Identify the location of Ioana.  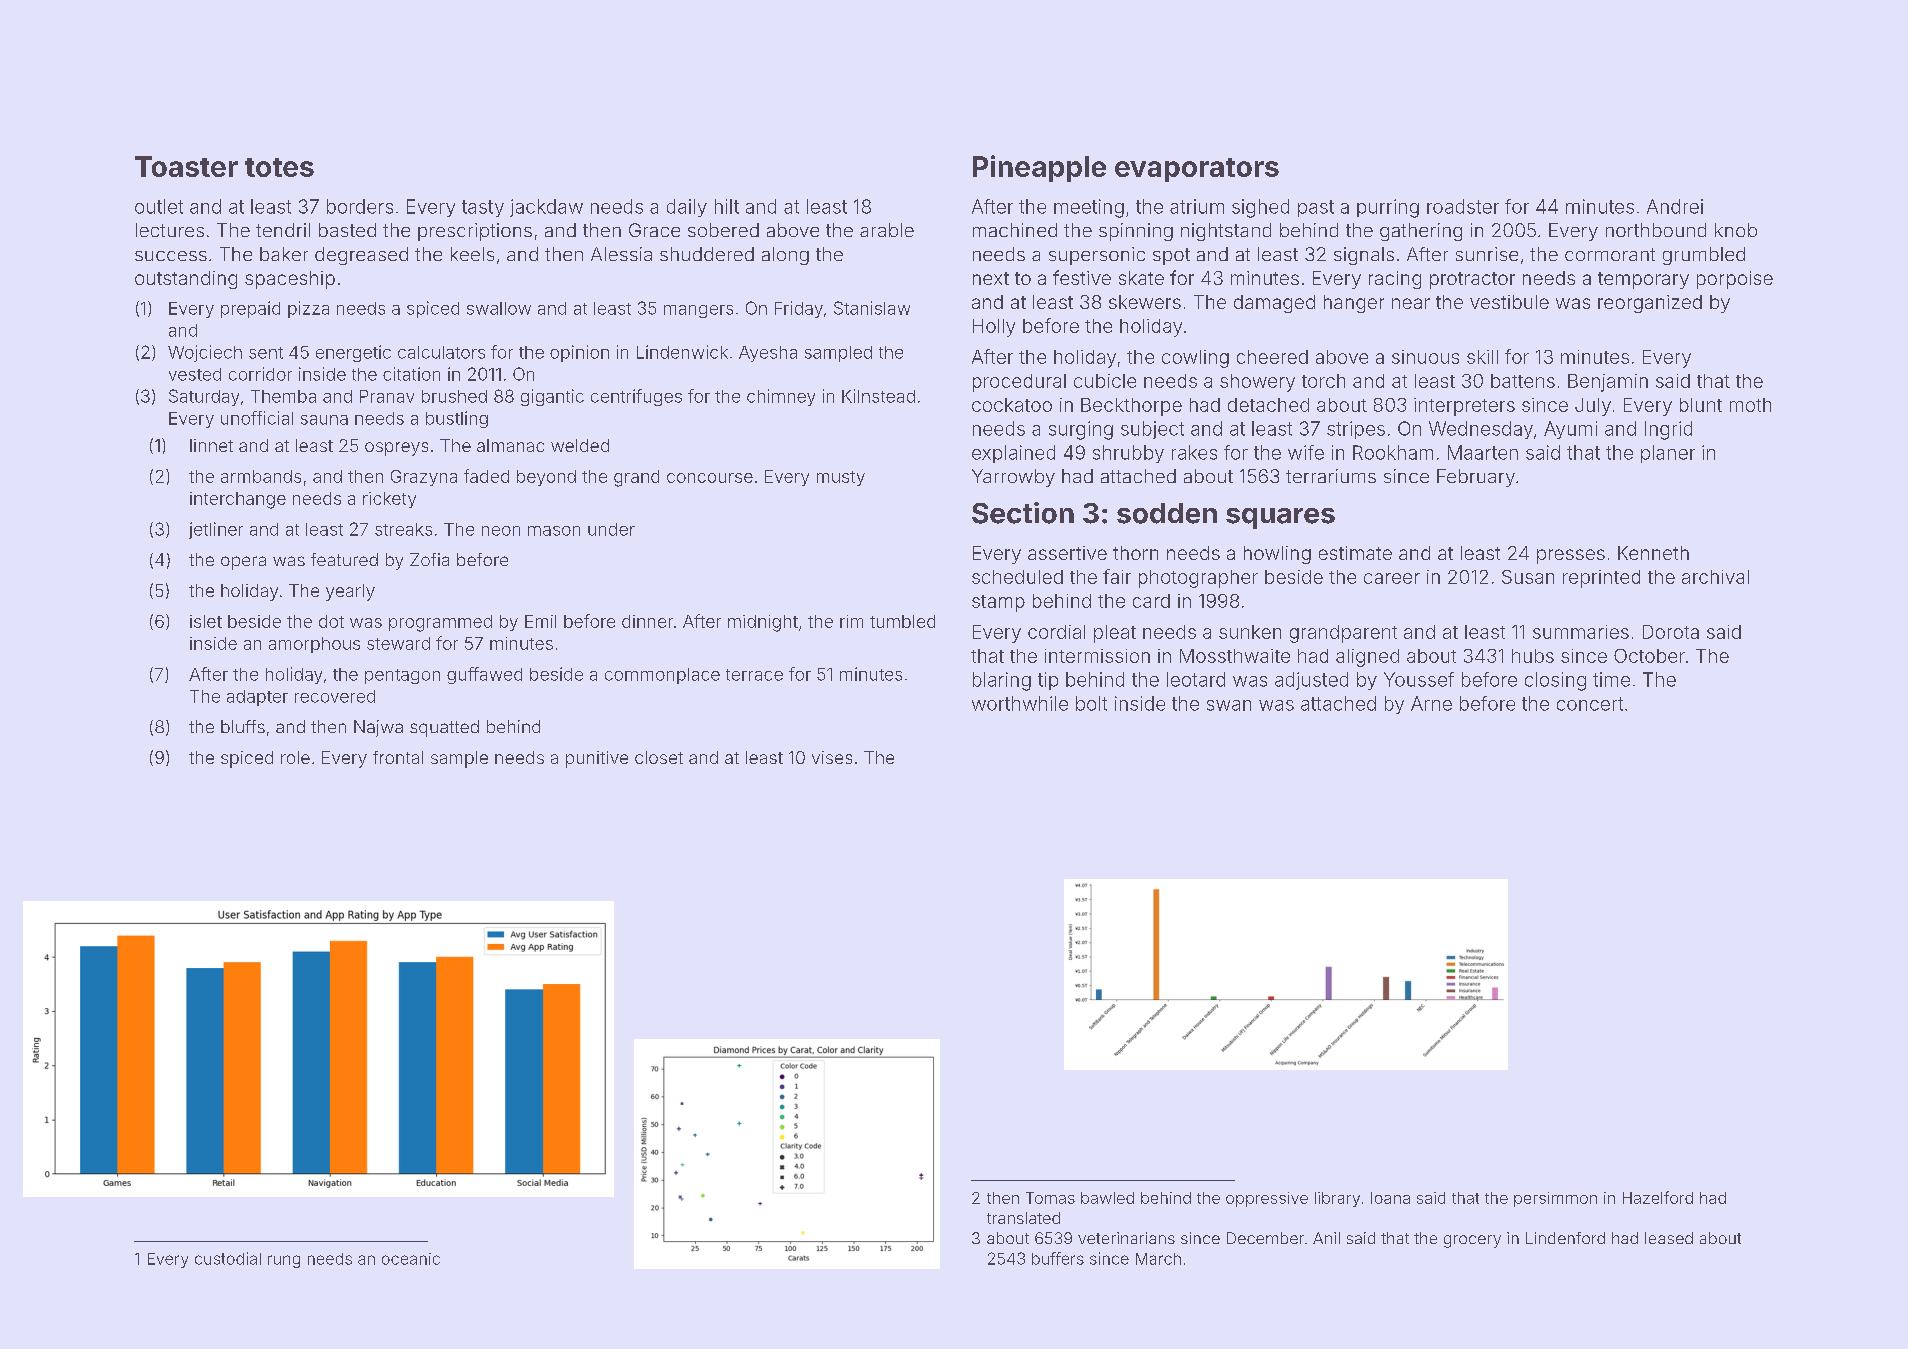
(1390, 1198).
